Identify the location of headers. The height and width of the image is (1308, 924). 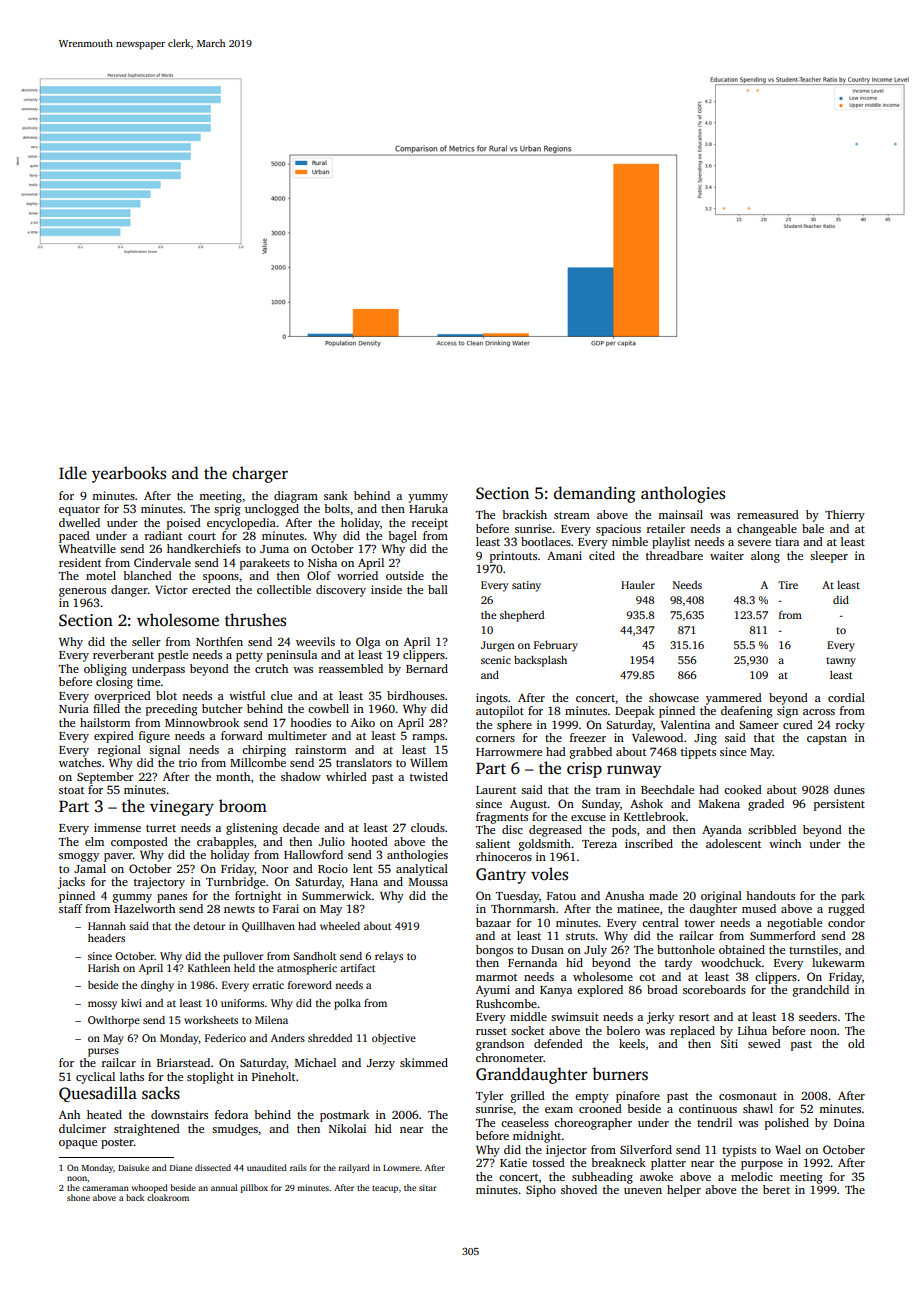
(106, 938).
